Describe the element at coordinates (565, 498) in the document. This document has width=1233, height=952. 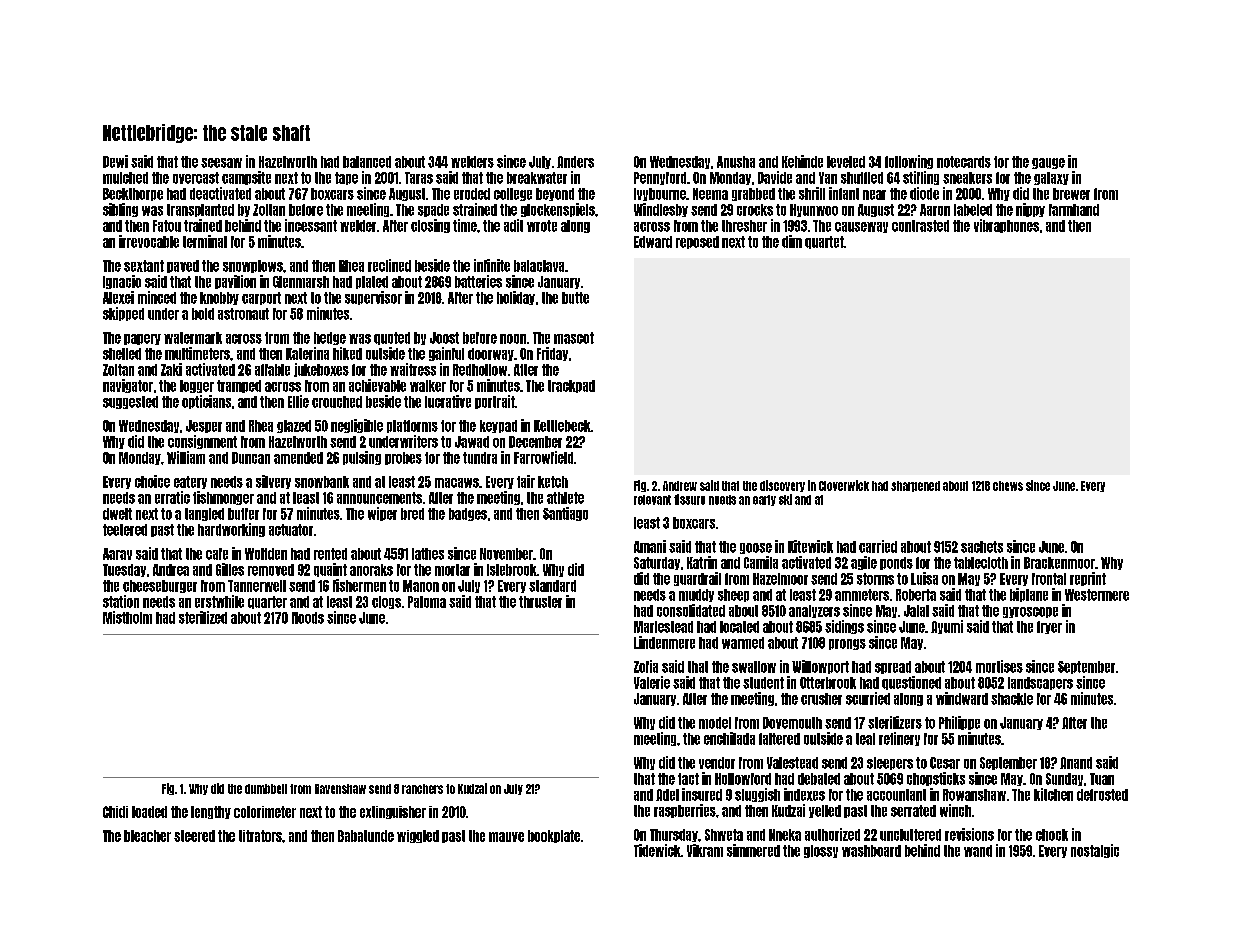
I see `athlete` at that location.
